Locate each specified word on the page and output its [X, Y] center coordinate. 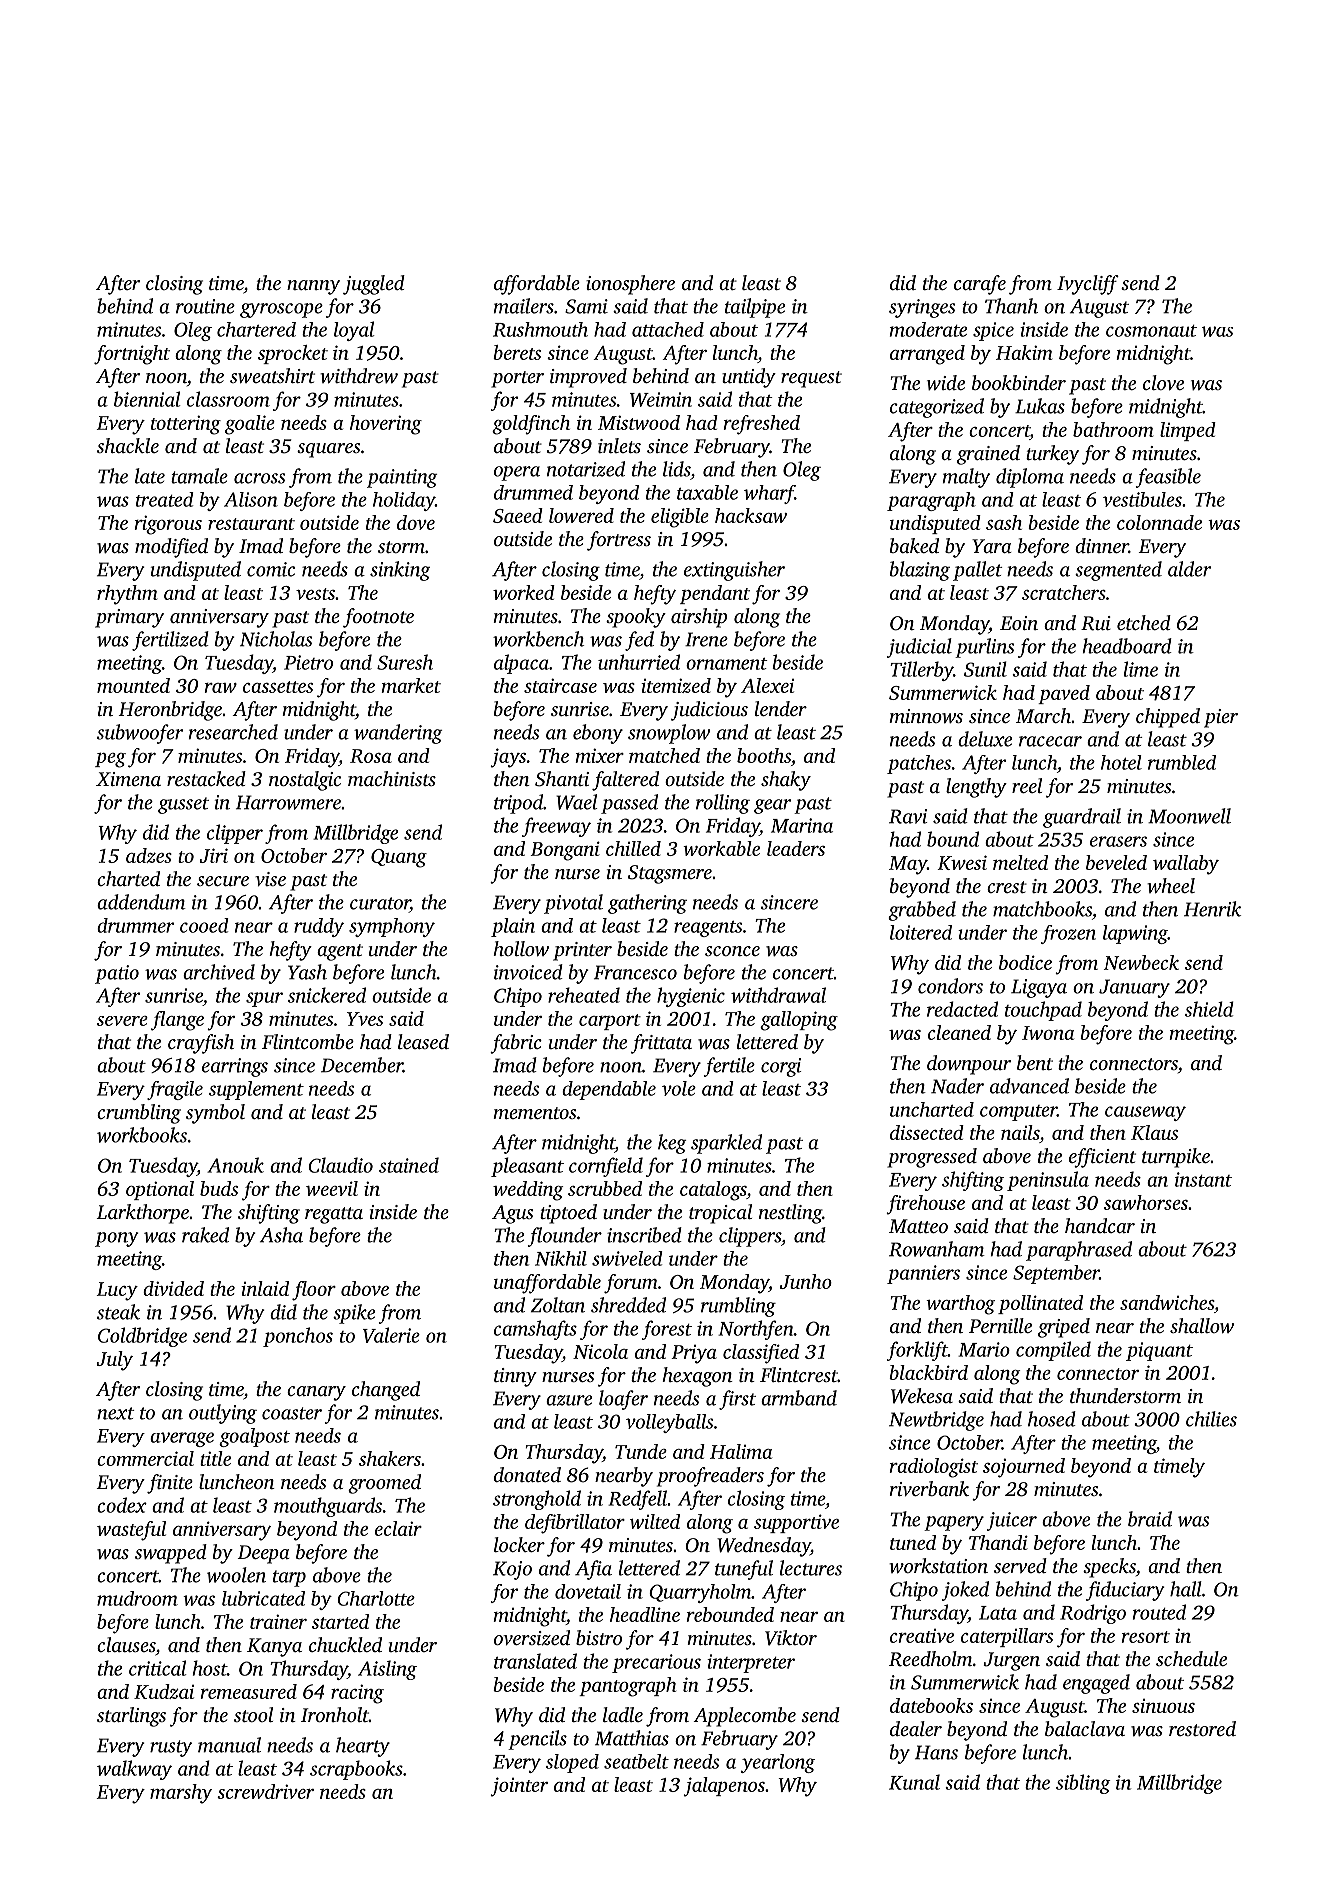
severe [122, 1021]
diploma [1030, 478]
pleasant [527, 1167]
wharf [769, 494]
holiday [404, 501]
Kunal [914, 1782]
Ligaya [1039, 988]
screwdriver [265, 1791]
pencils [537, 1740]
